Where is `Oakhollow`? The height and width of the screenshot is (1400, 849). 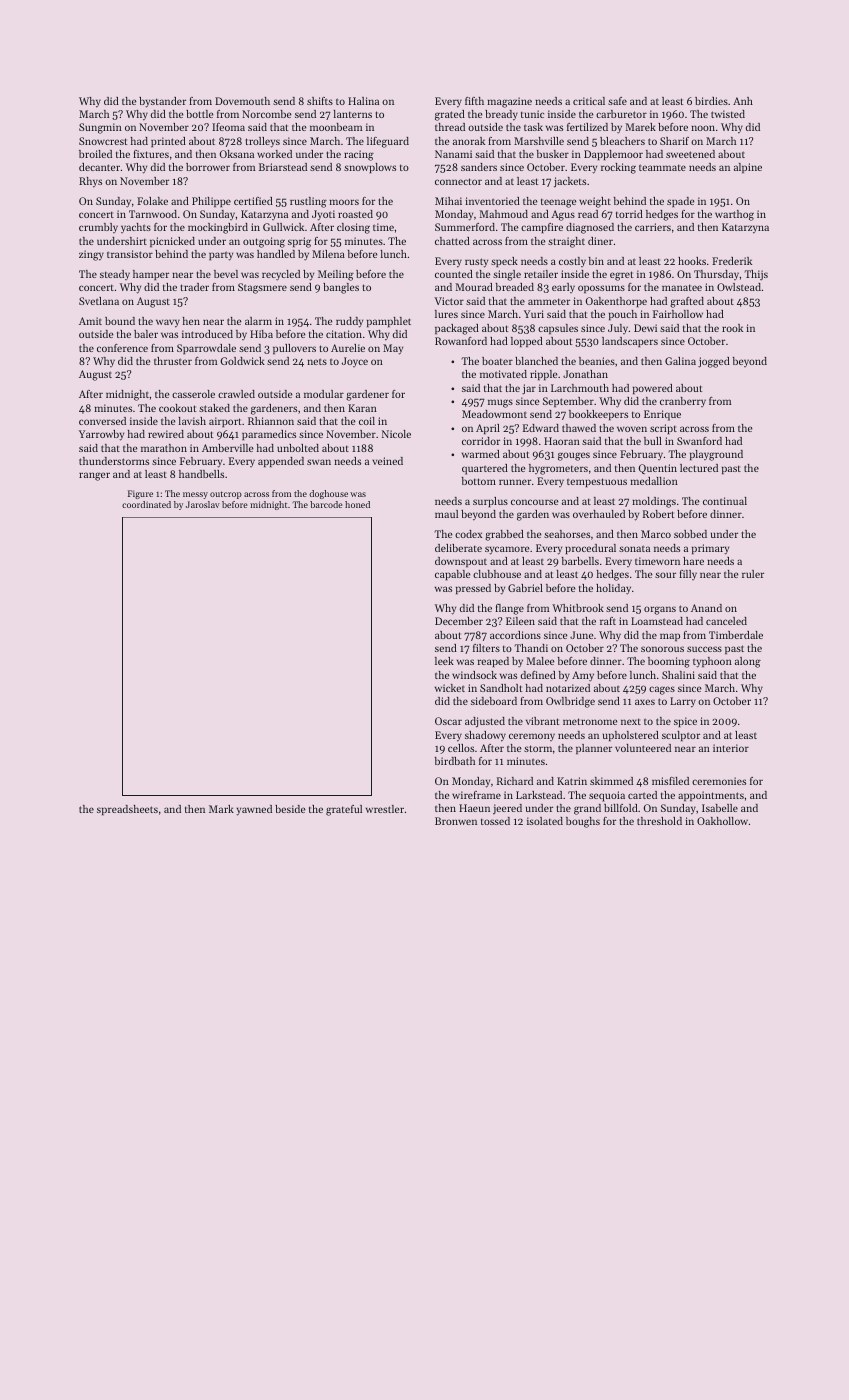
Oakhollow is located at coordinates (722, 821).
